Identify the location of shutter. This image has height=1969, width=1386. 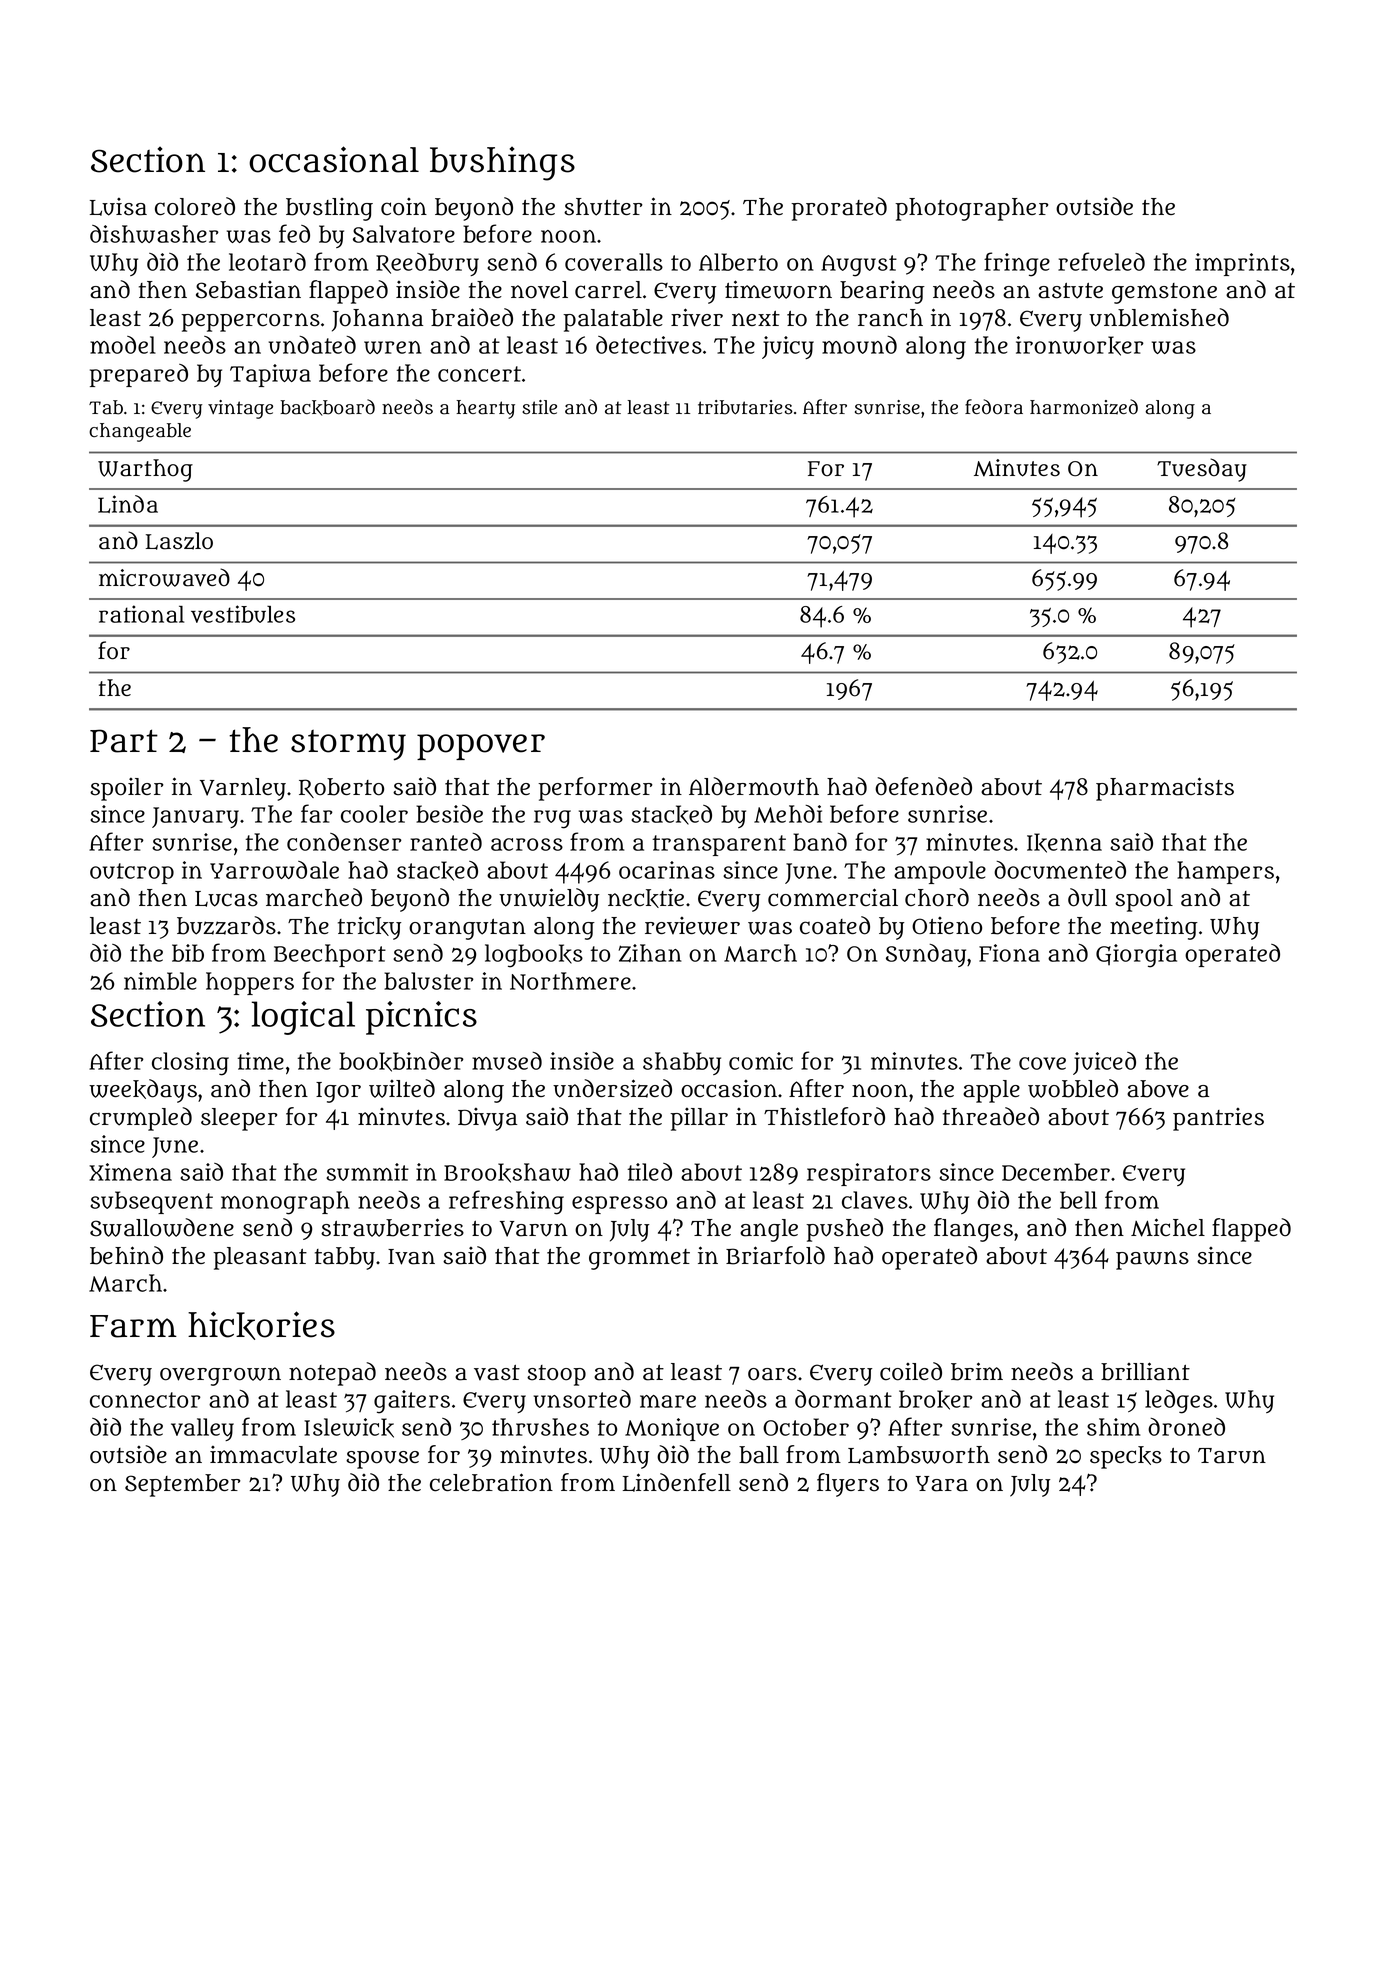
(603, 207).
